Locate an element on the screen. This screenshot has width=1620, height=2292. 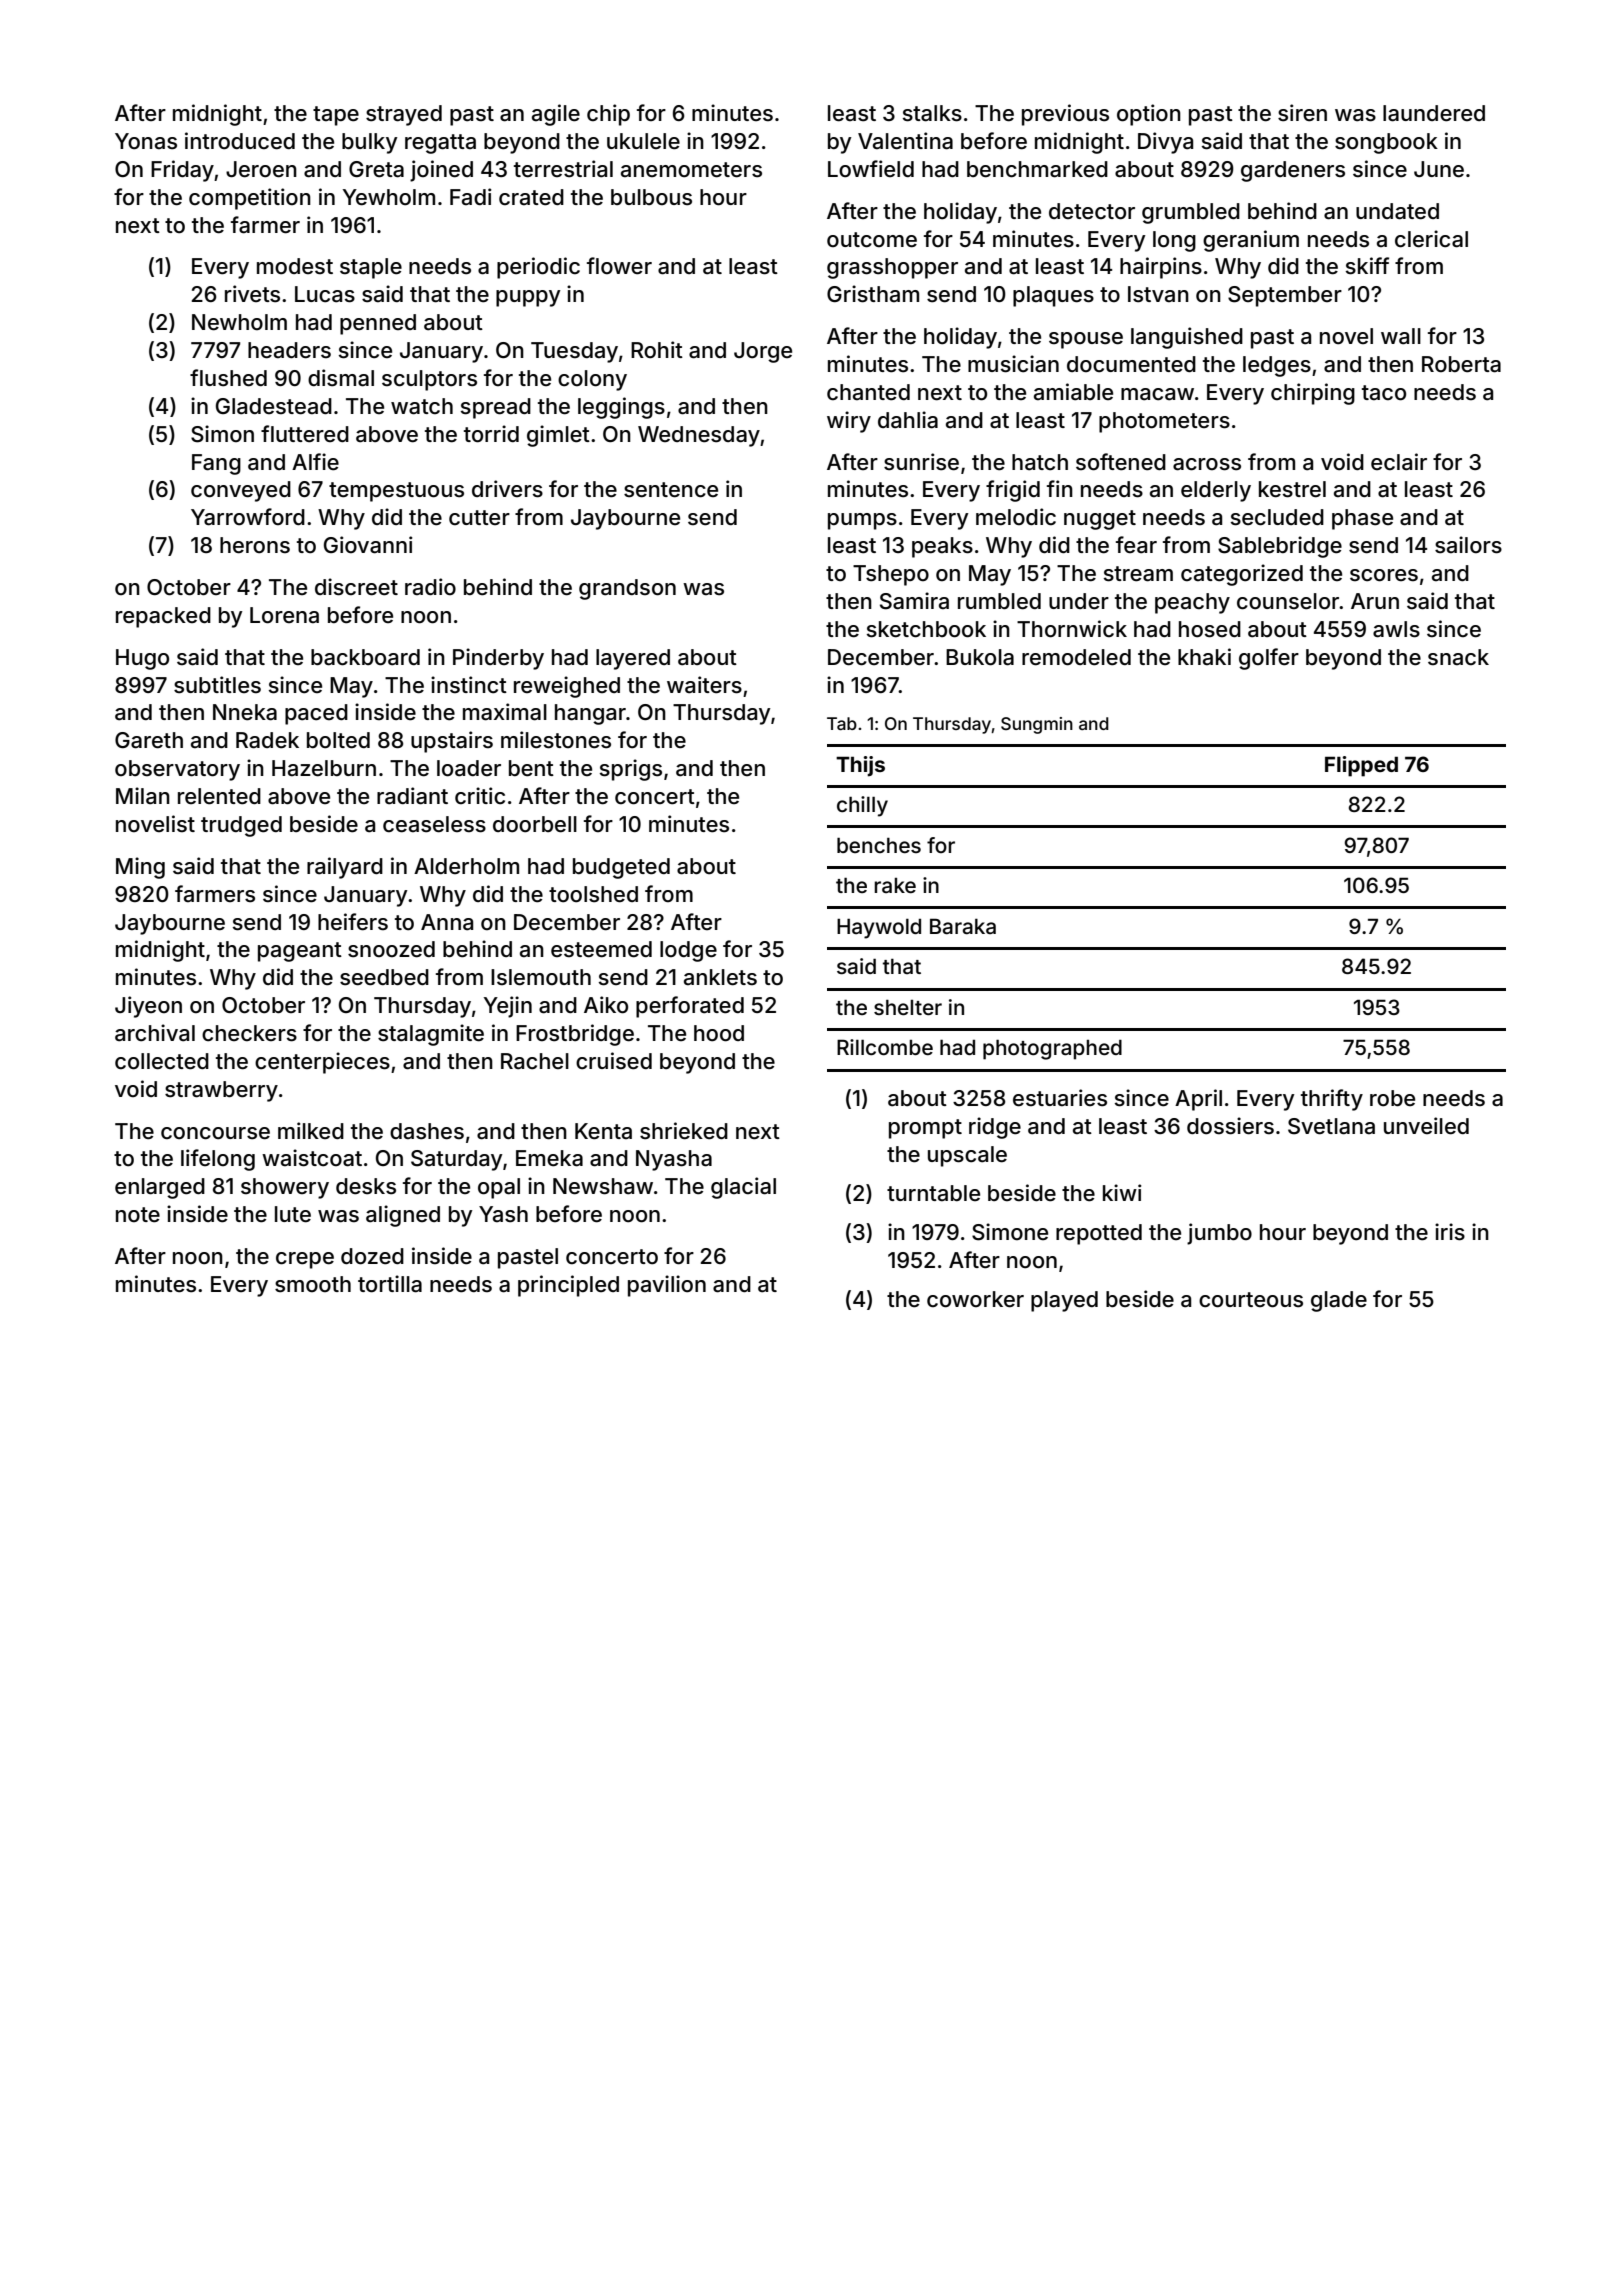
leggings is located at coordinates (621, 408).
